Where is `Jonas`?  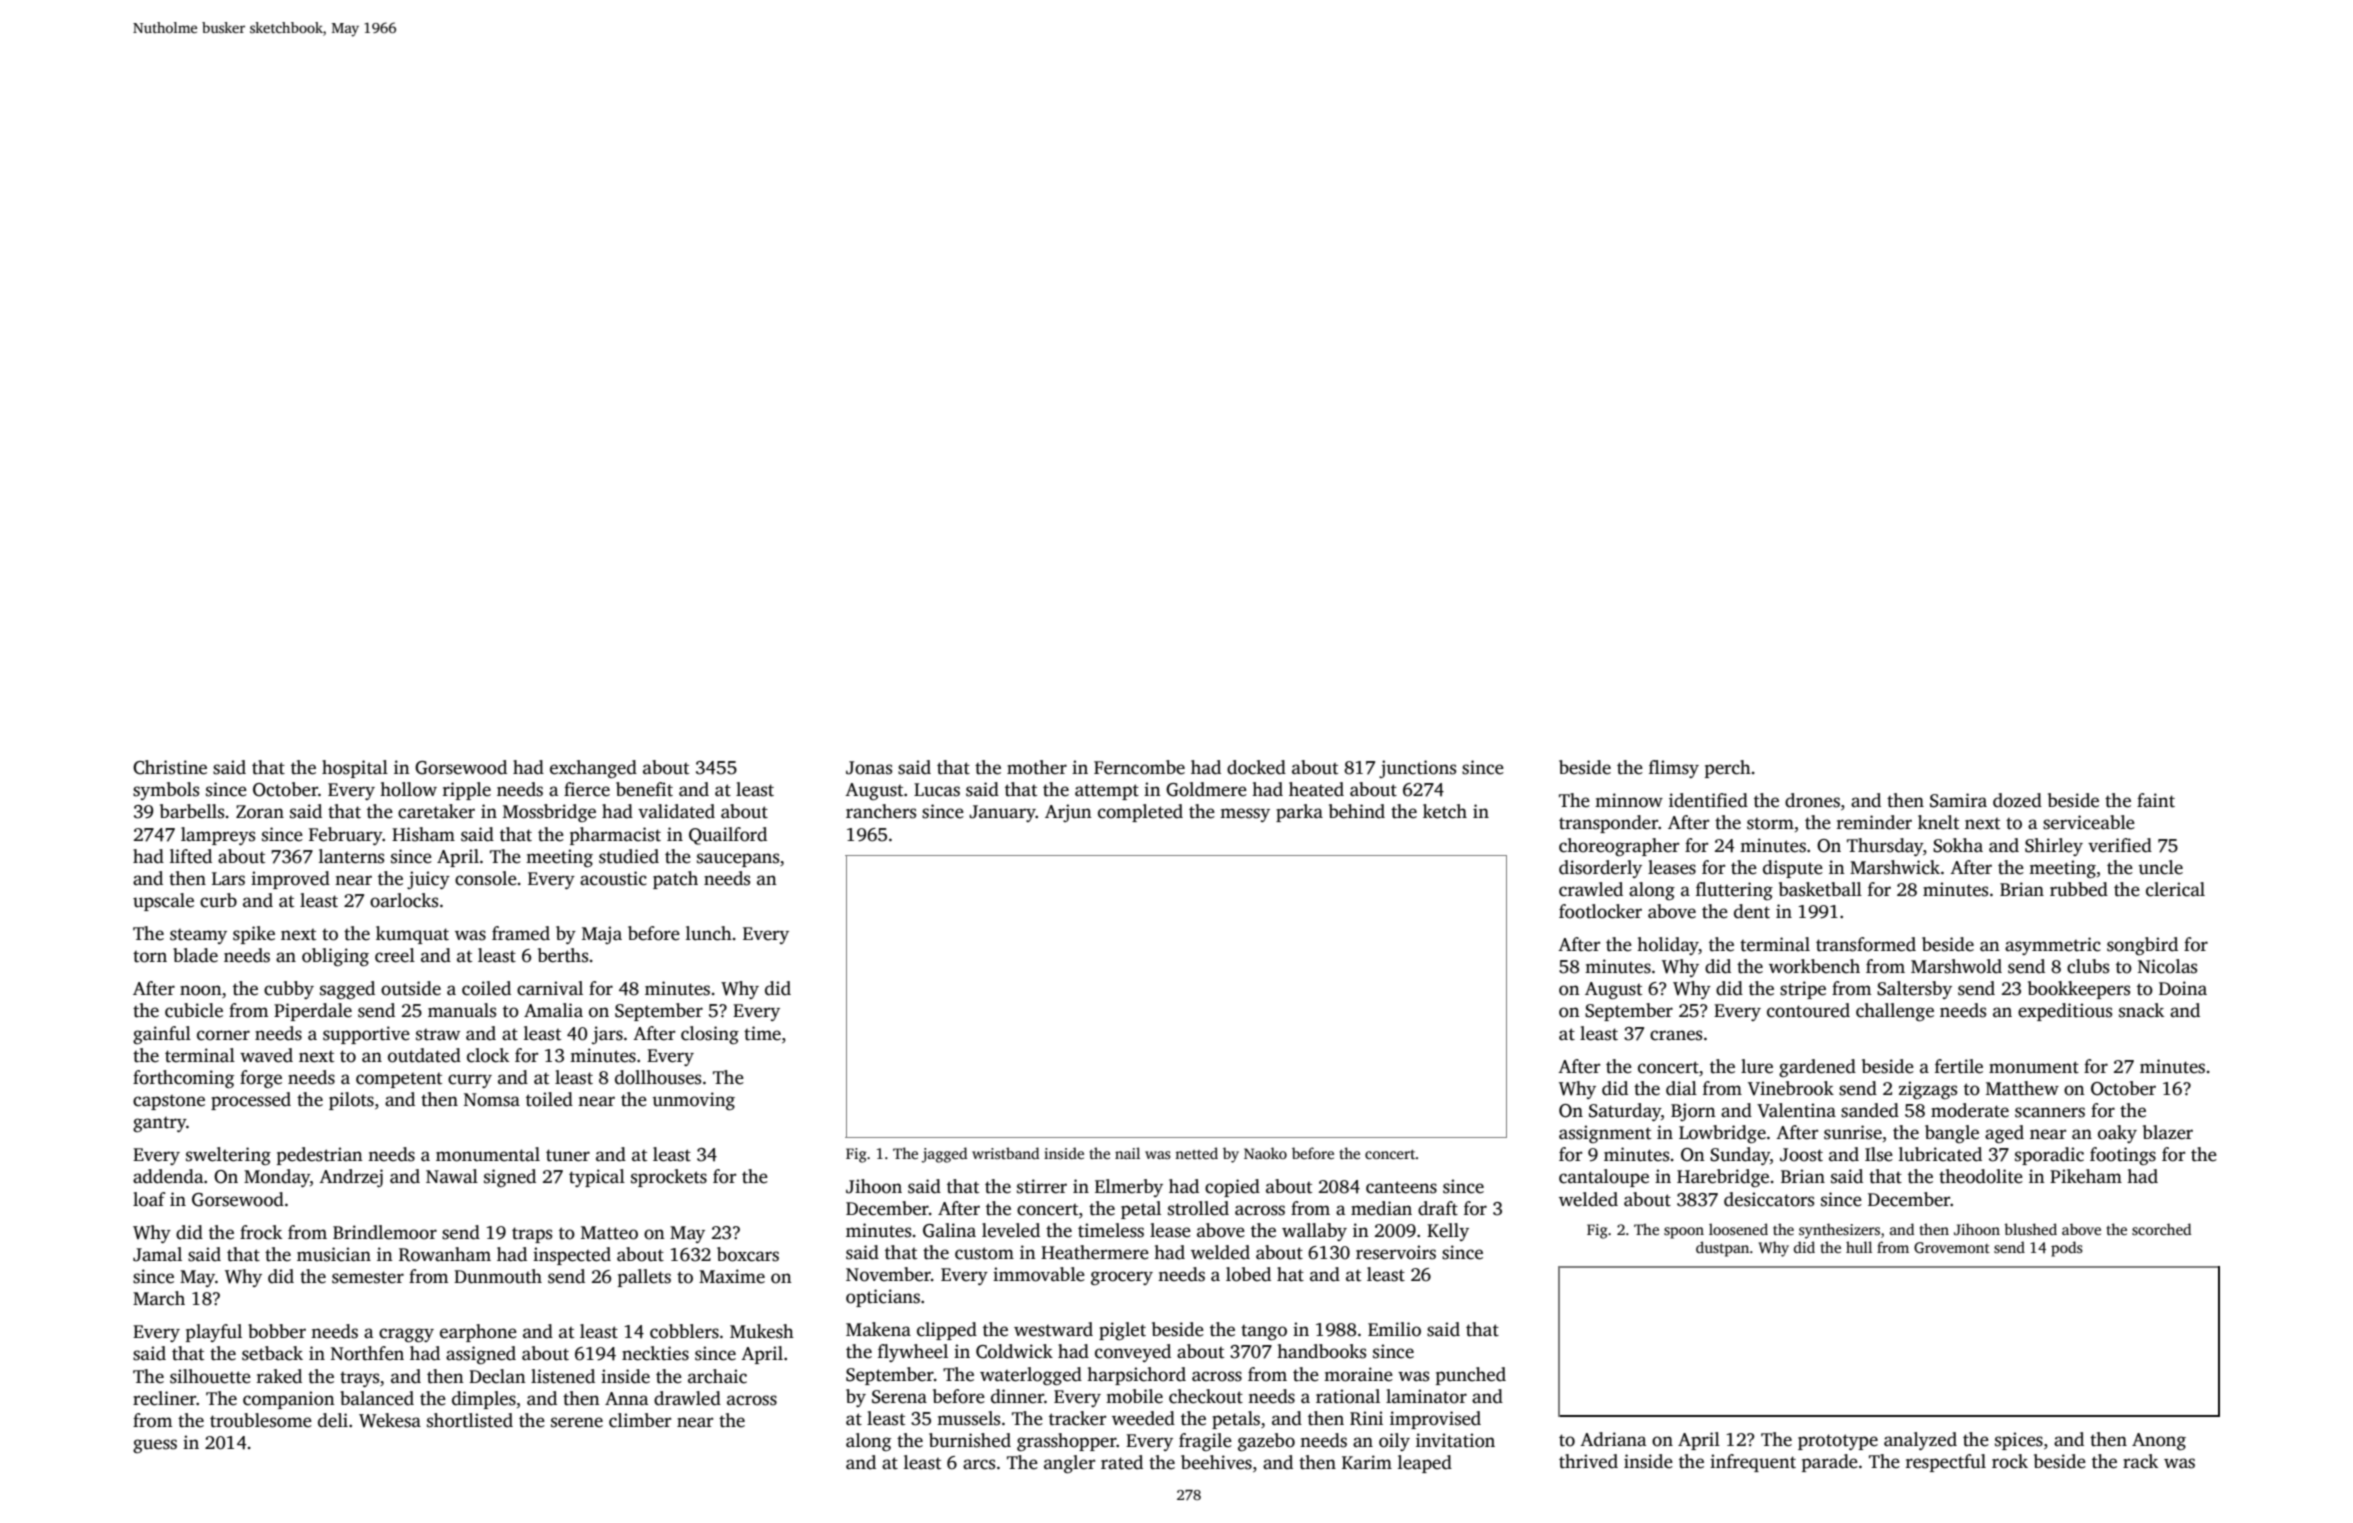 Jonas is located at coordinates (869, 768).
